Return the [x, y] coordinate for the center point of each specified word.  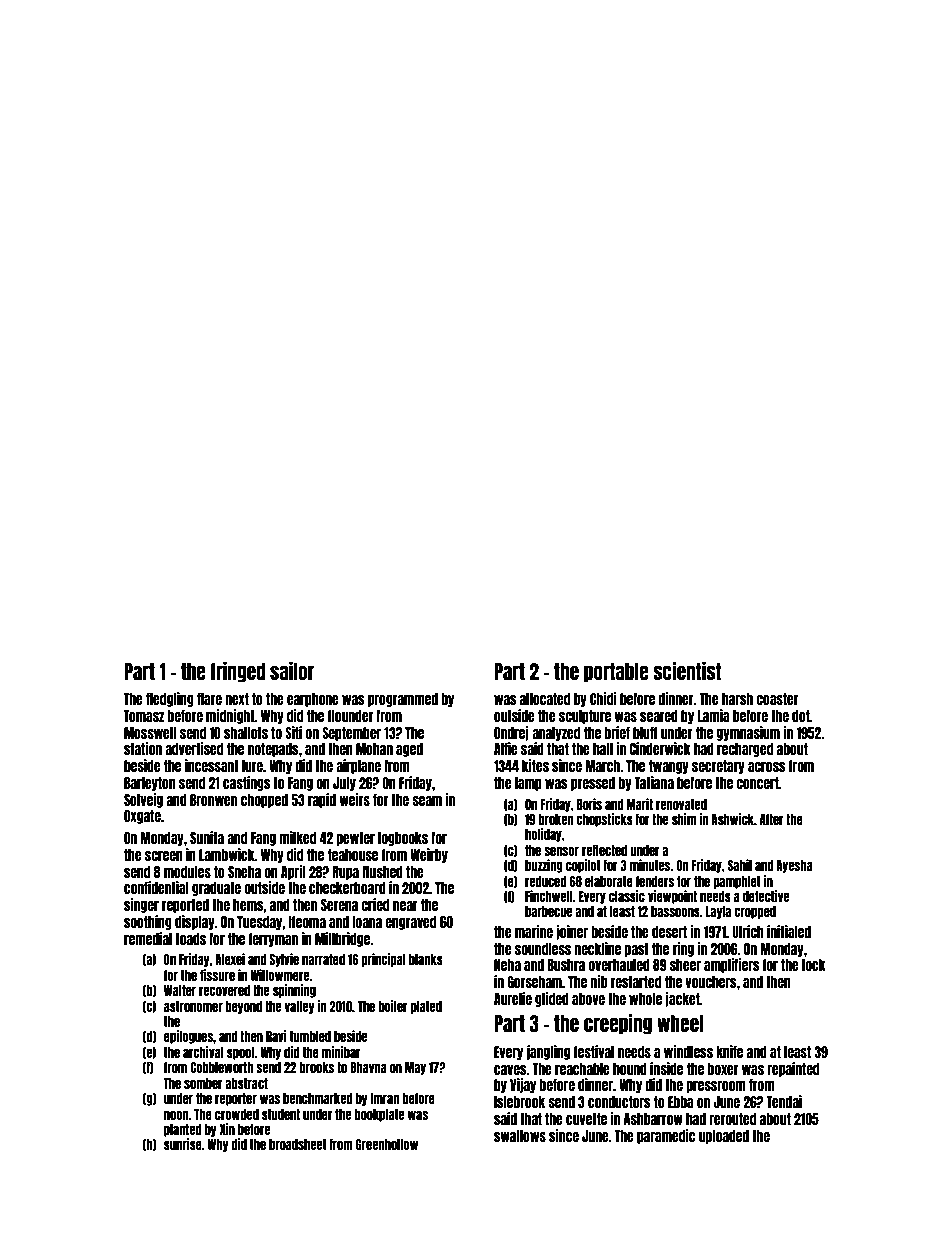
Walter [180, 990]
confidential [156, 887]
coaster [777, 699]
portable [616, 673]
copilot [583, 866]
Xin [227, 1129]
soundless [543, 949]
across [767, 767]
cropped [755, 912]
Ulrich [748, 931]
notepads [273, 750]
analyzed [556, 734]
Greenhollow [387, 1144]
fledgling [170, 699]
